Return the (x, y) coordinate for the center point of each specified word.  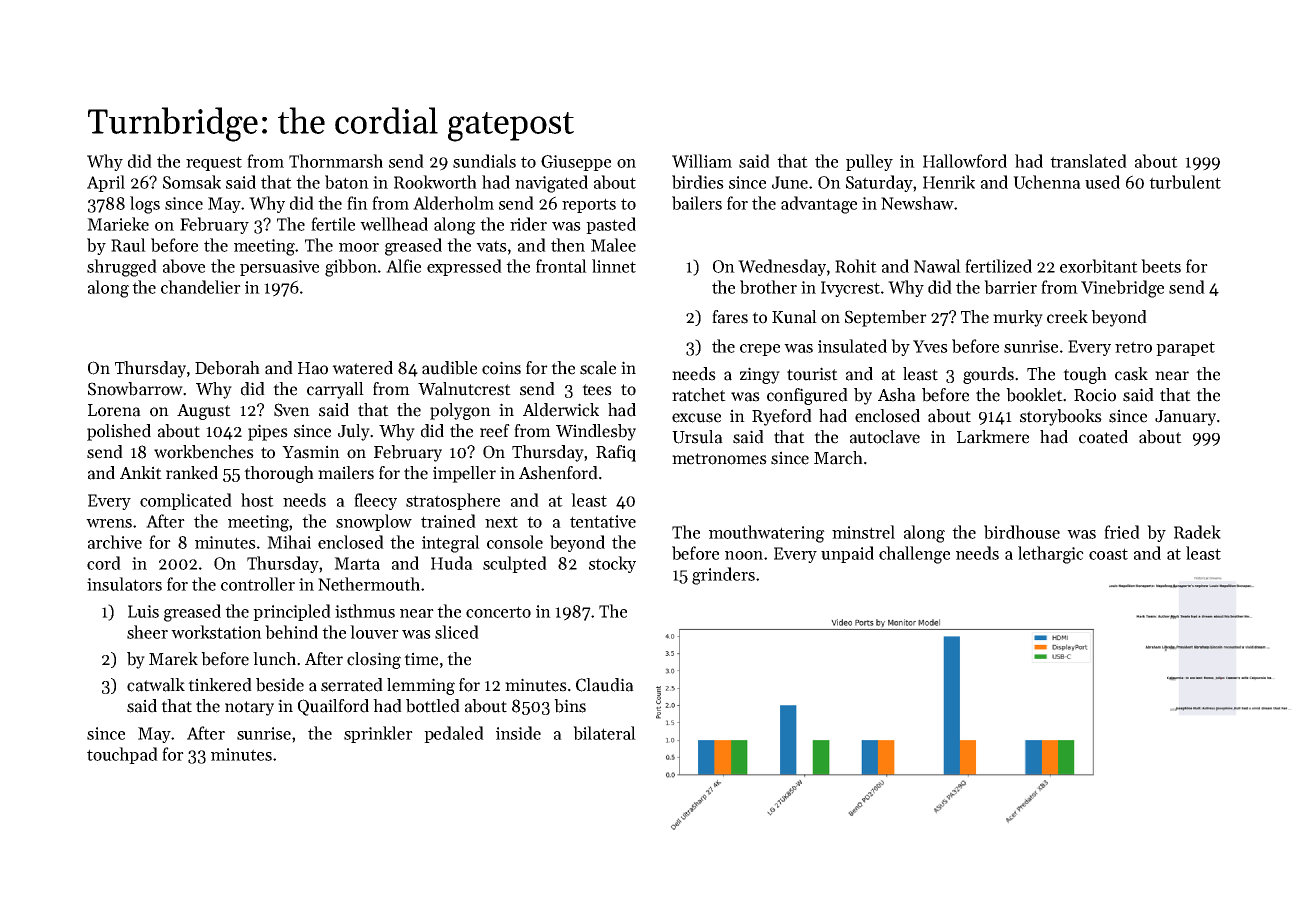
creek (1067, 317)
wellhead (394, 224)
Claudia (605, 685)
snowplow (374, 522)
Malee (613, 245)
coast (1108, 554)
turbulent (1185, 182)
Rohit (856, 266)
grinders (723, 576)
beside (280, 685)
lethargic (1051, 555)
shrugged (122, 268)
